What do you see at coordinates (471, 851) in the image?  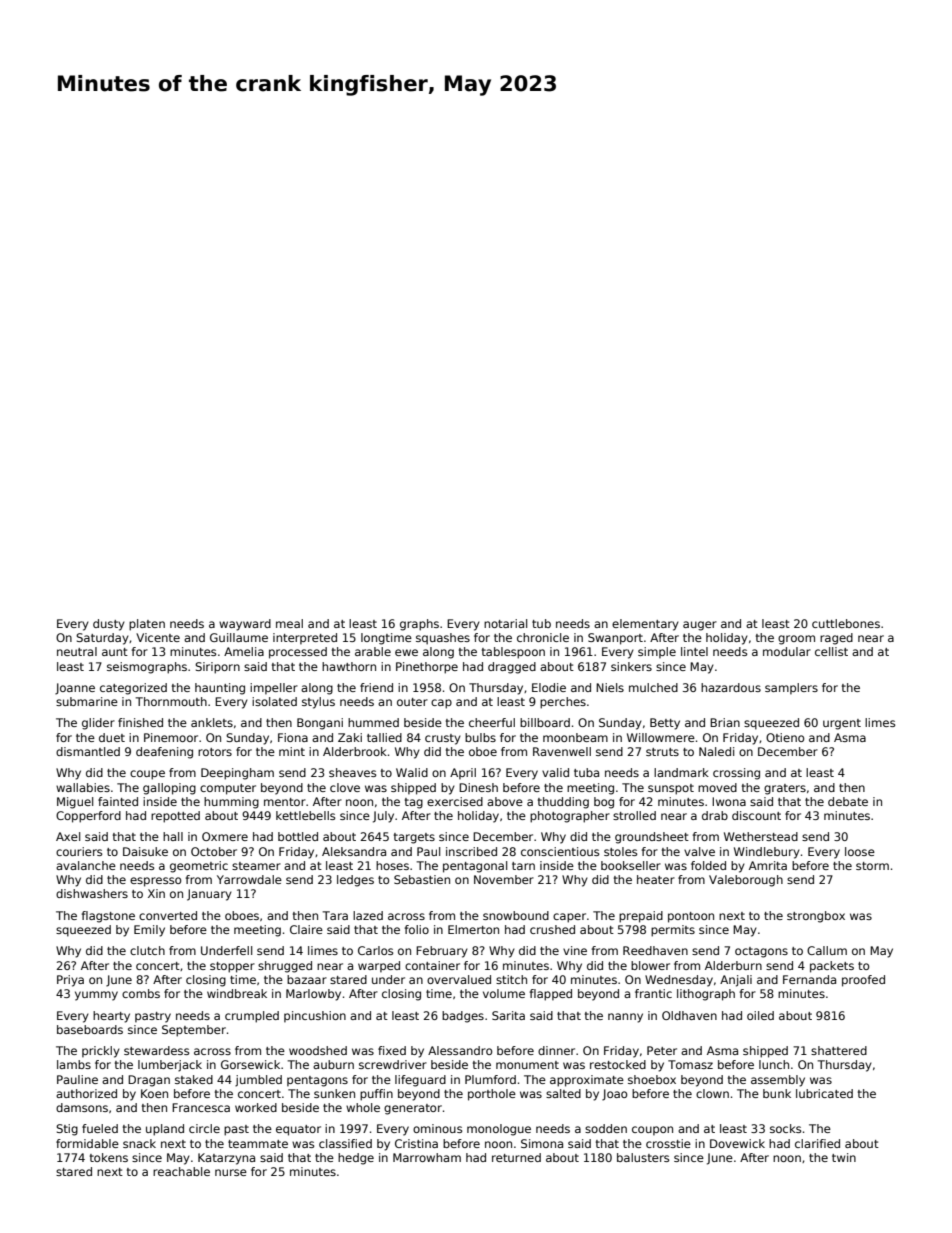 I see `inscribed` at bounding box center [471, 851].
